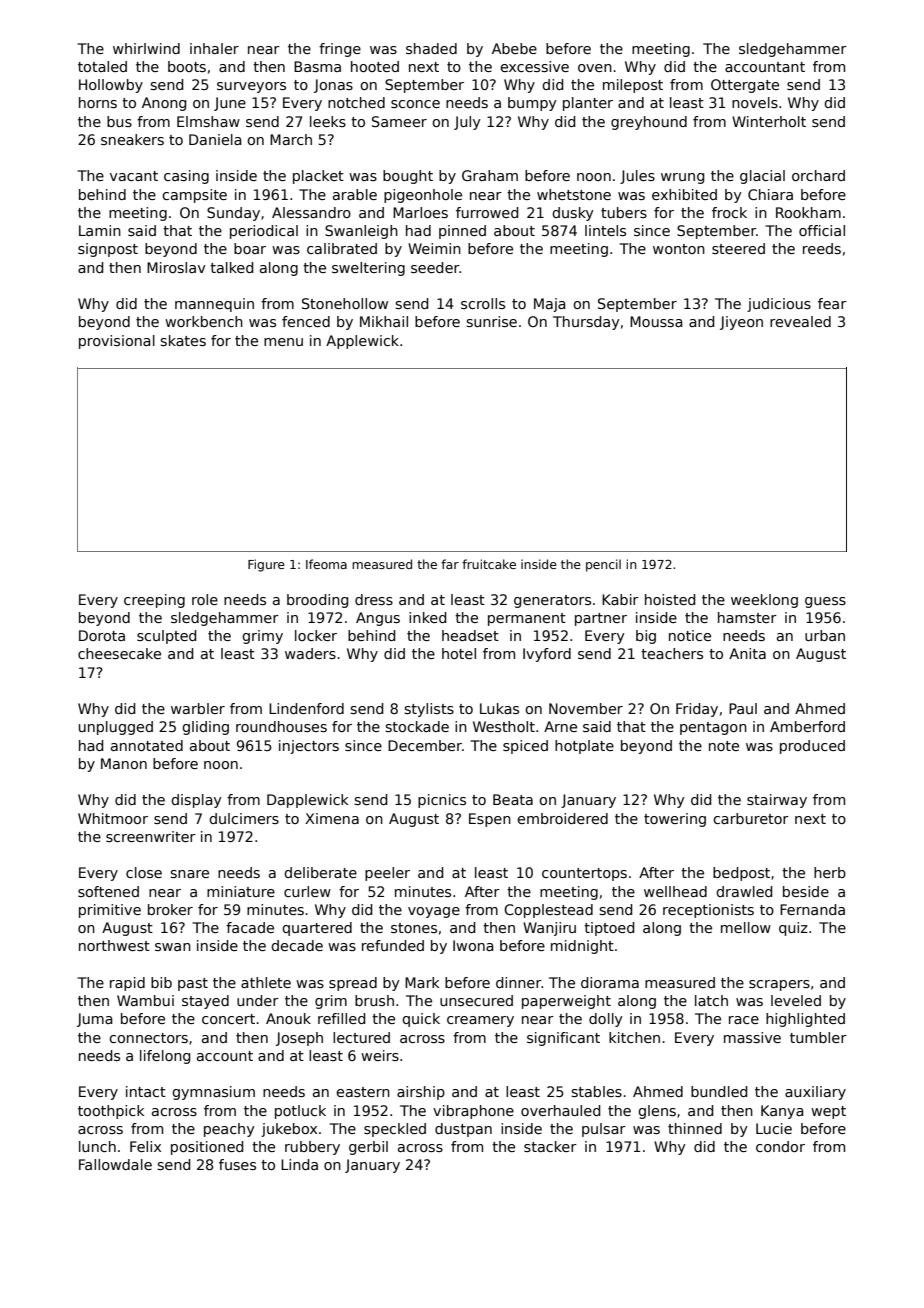  I want to click on Ottergate, so click(745, 86).
